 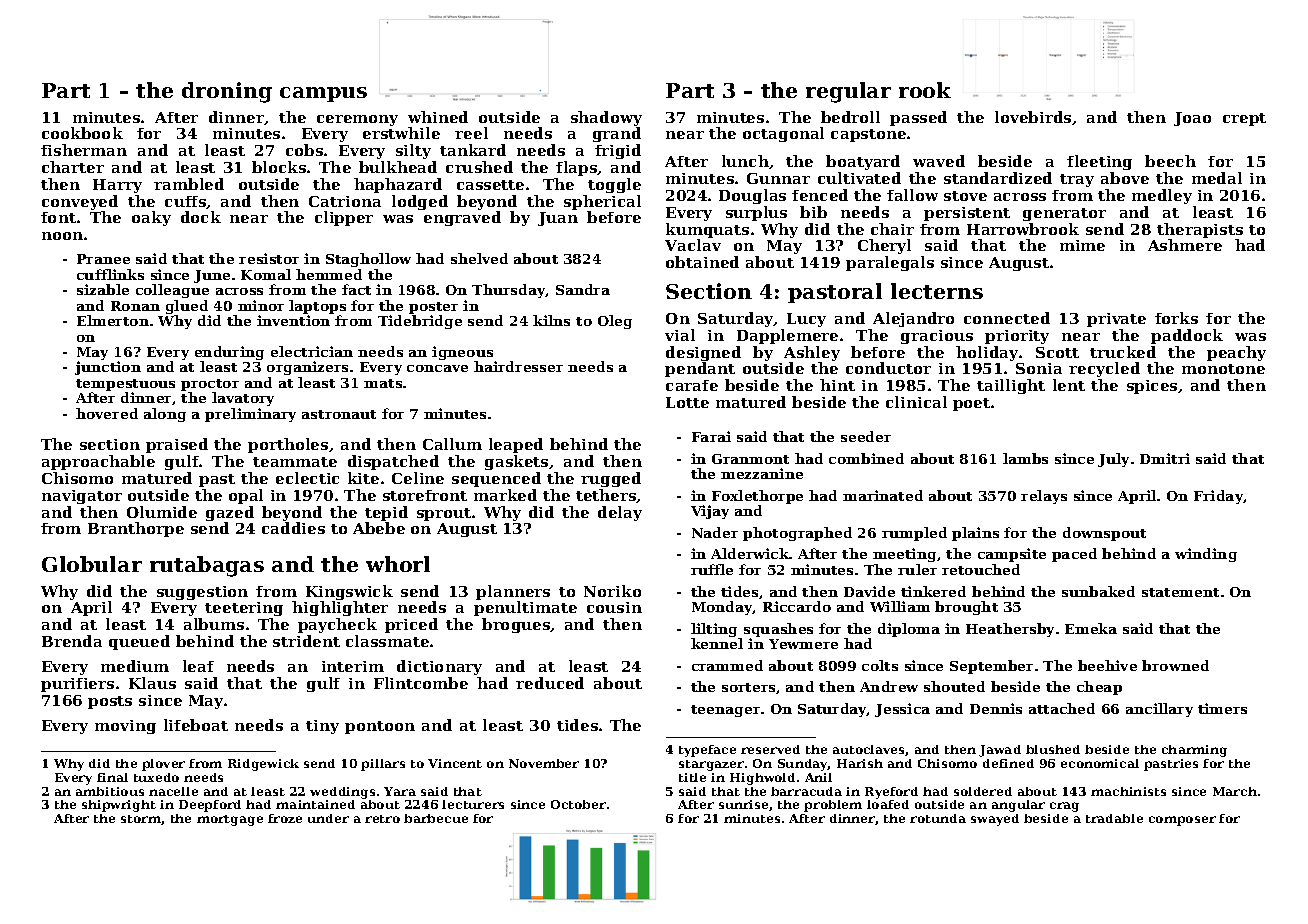 I want to click on leaf, so click(x=198, y=666).
